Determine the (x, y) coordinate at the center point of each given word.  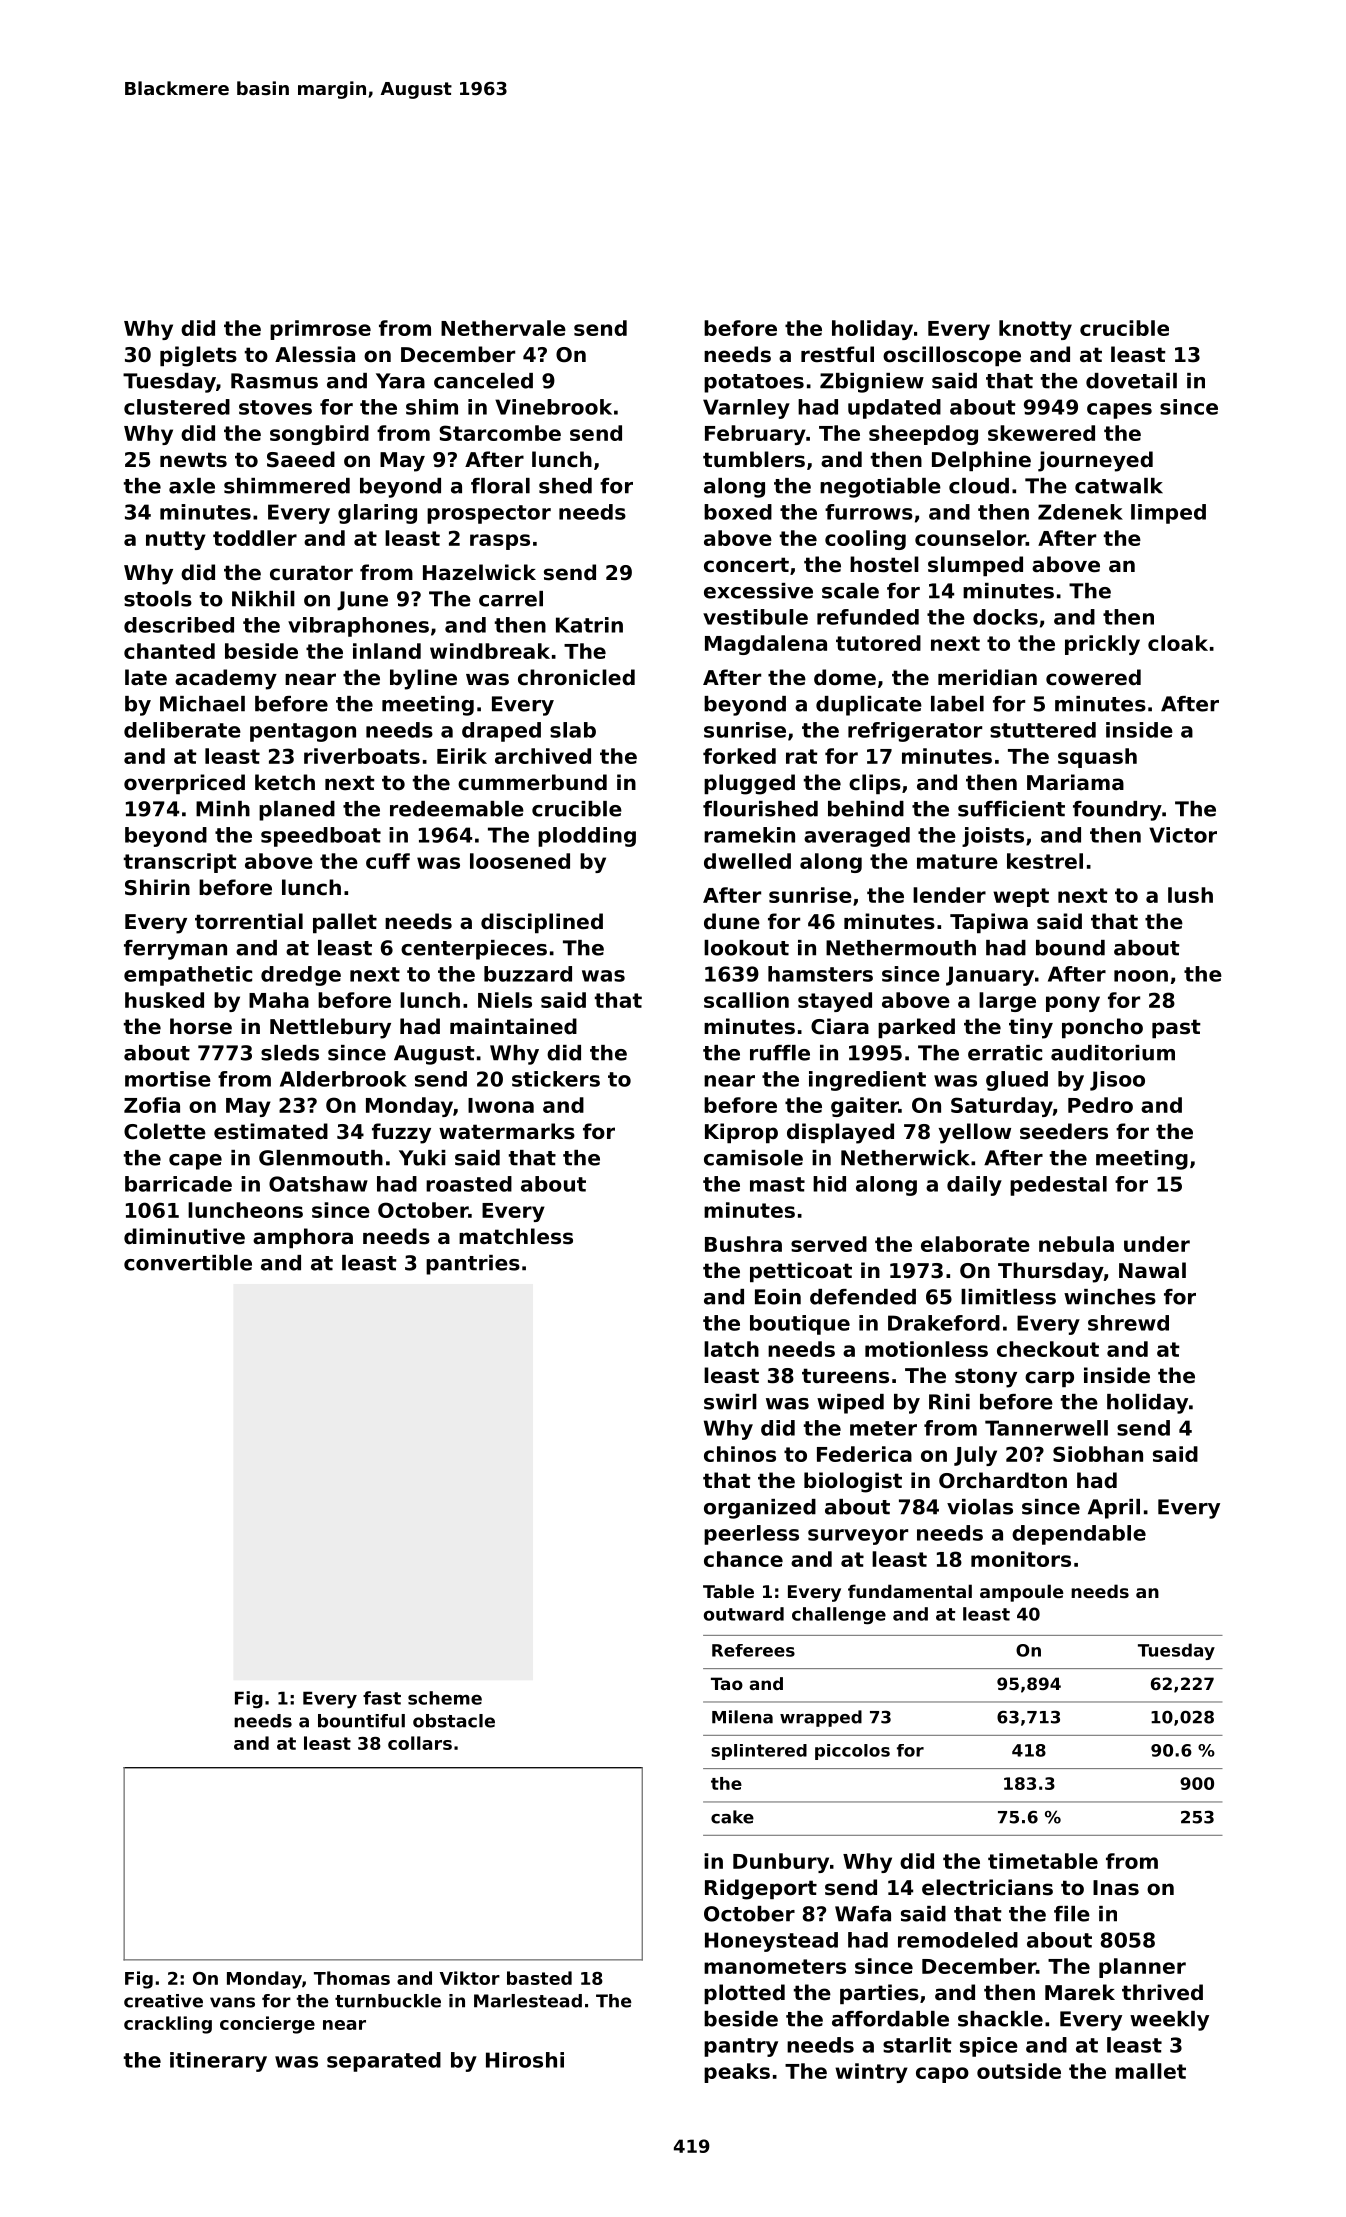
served (829, 1244)
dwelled (747, 861)
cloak (1178, 643)
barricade (178, 1184)
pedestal (1058, 1186)
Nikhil (263, 599)
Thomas (352, 1978)
